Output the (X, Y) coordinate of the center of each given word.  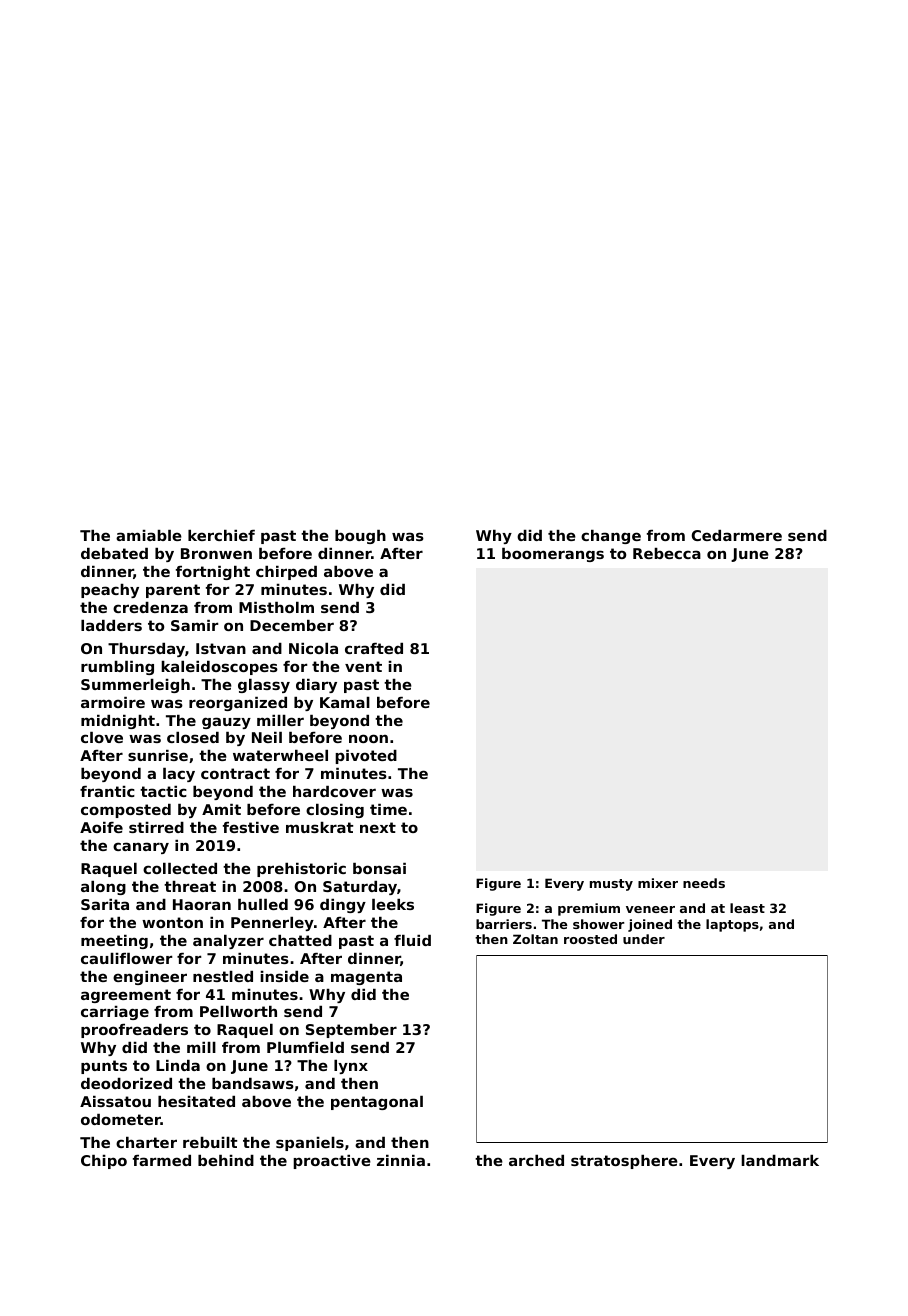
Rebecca (667, 553)
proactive (332, 1162)
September (351, 1031)
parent (173, 591)
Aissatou (115, 1101)
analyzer (228, 942)
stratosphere (624, 1162)
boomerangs (553, 555)
